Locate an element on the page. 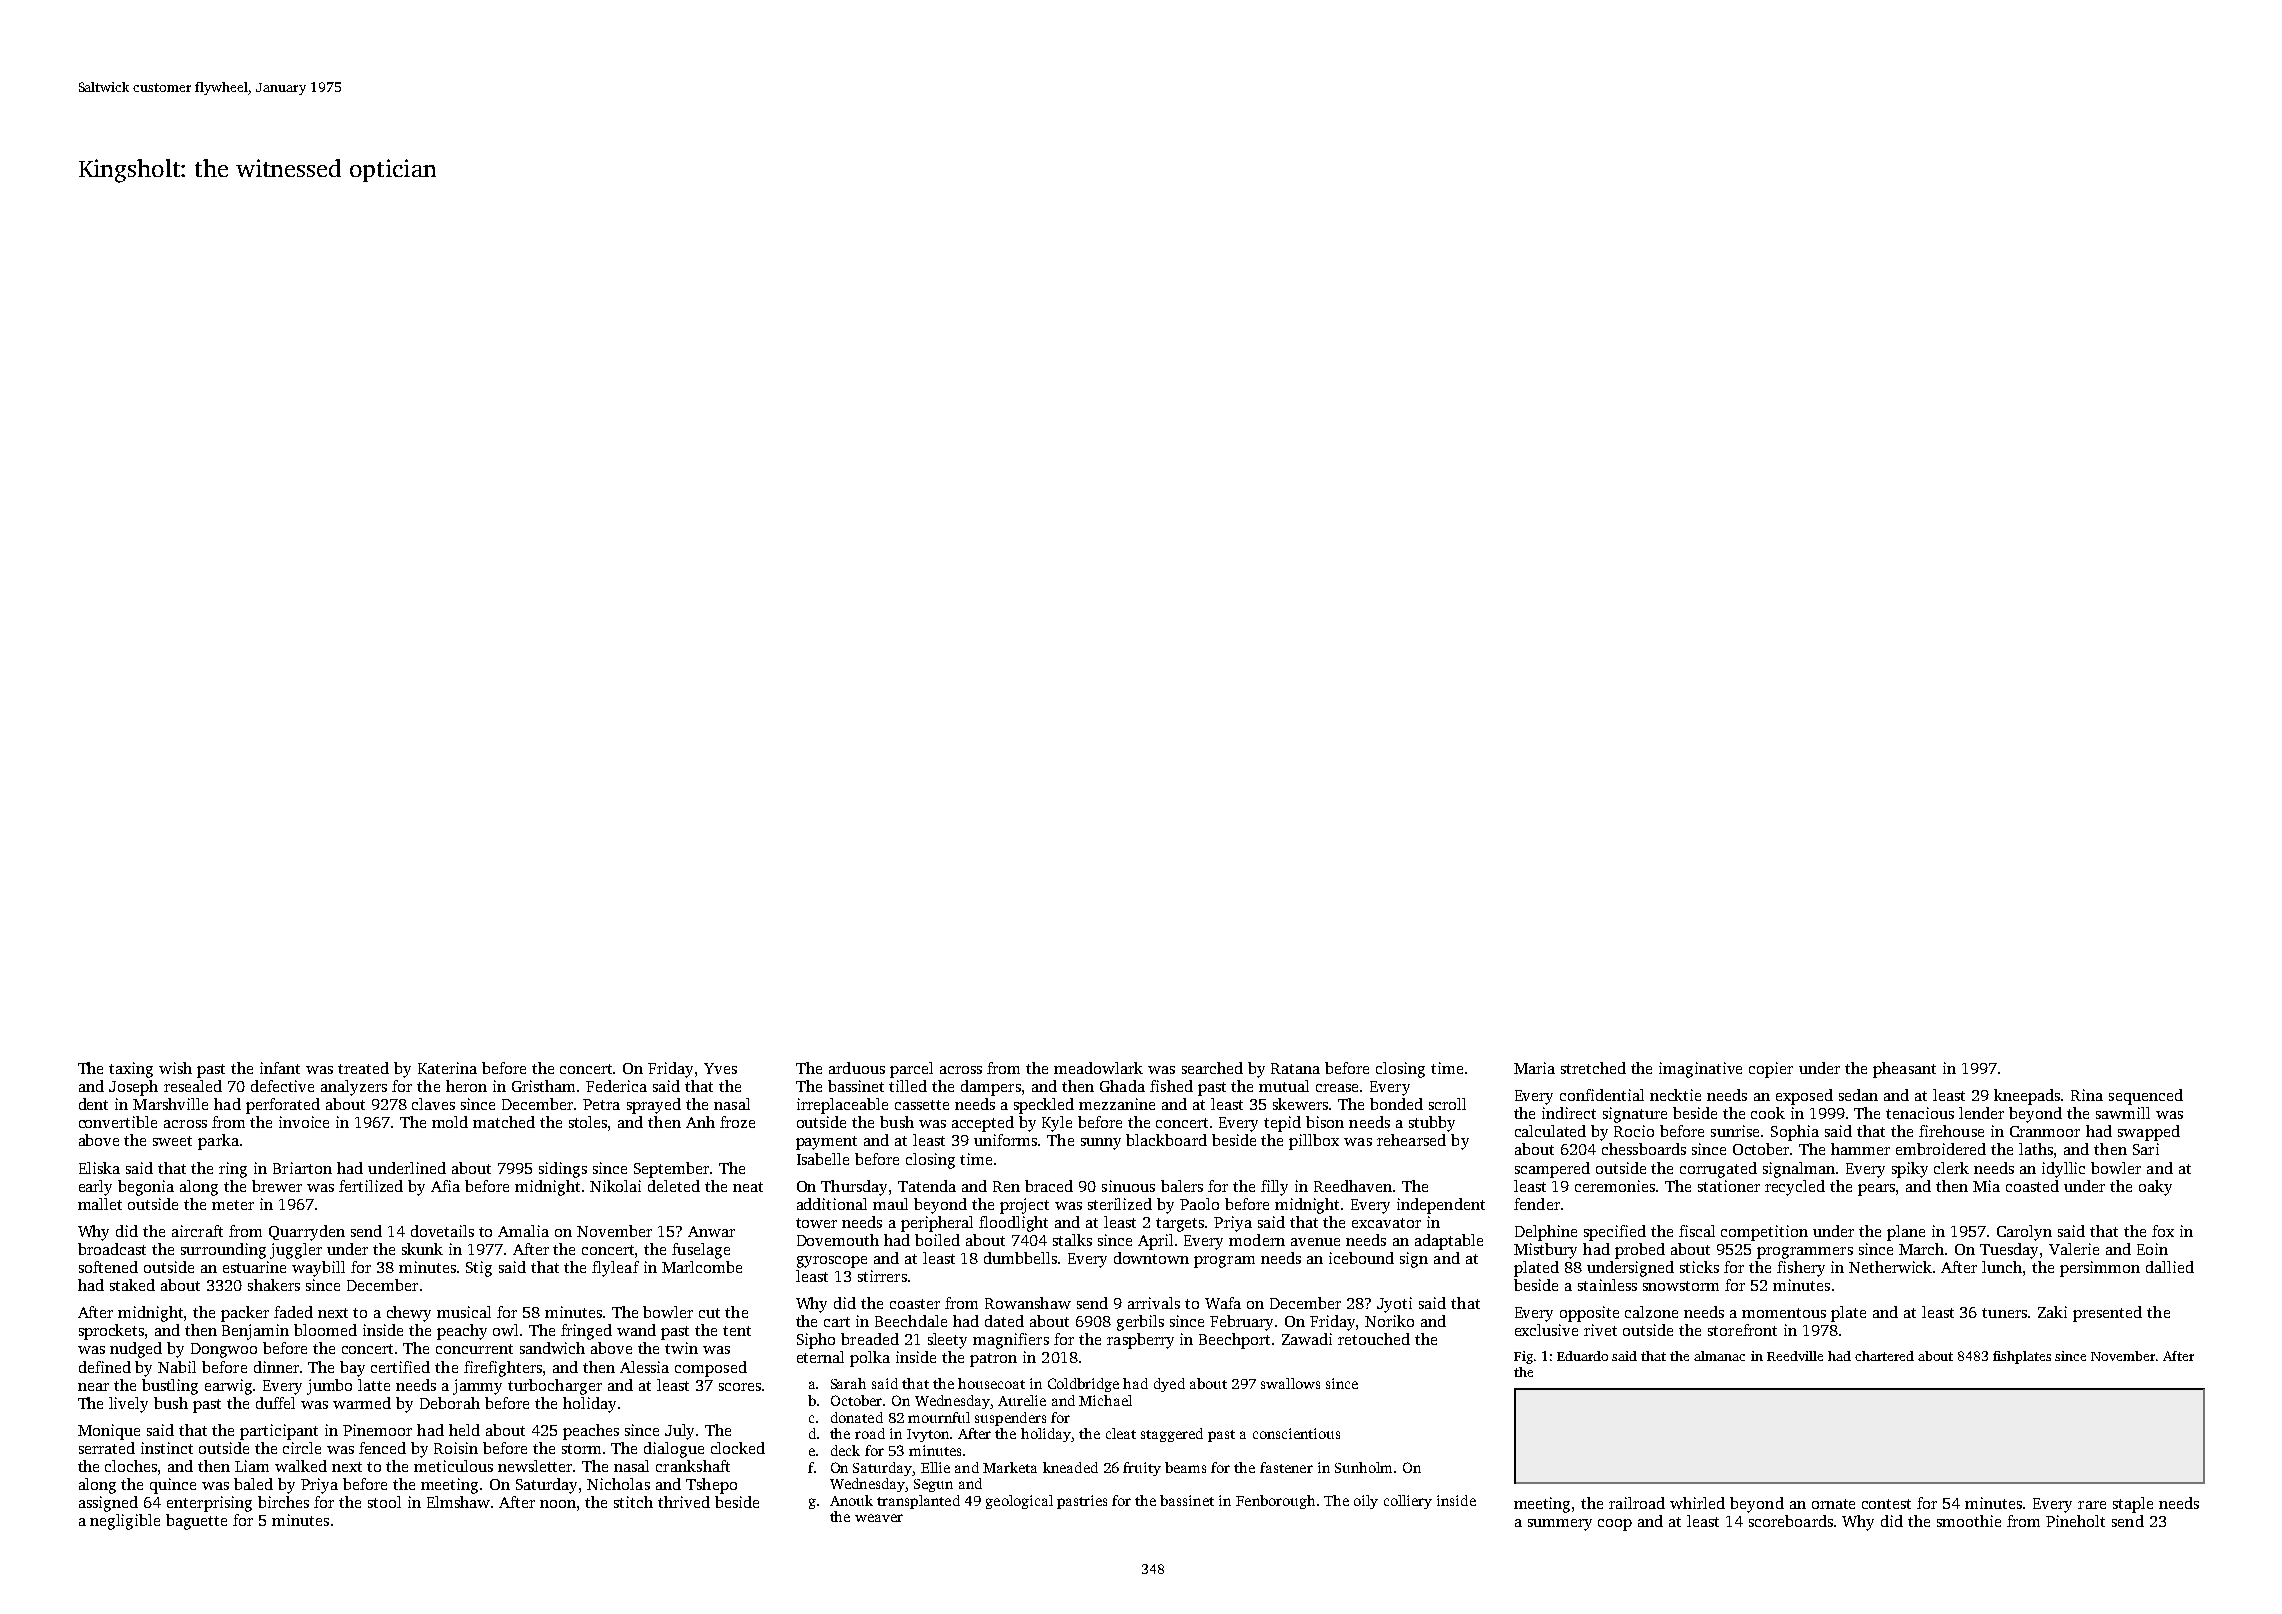  accepted is located at coordinates (983, 1124).
